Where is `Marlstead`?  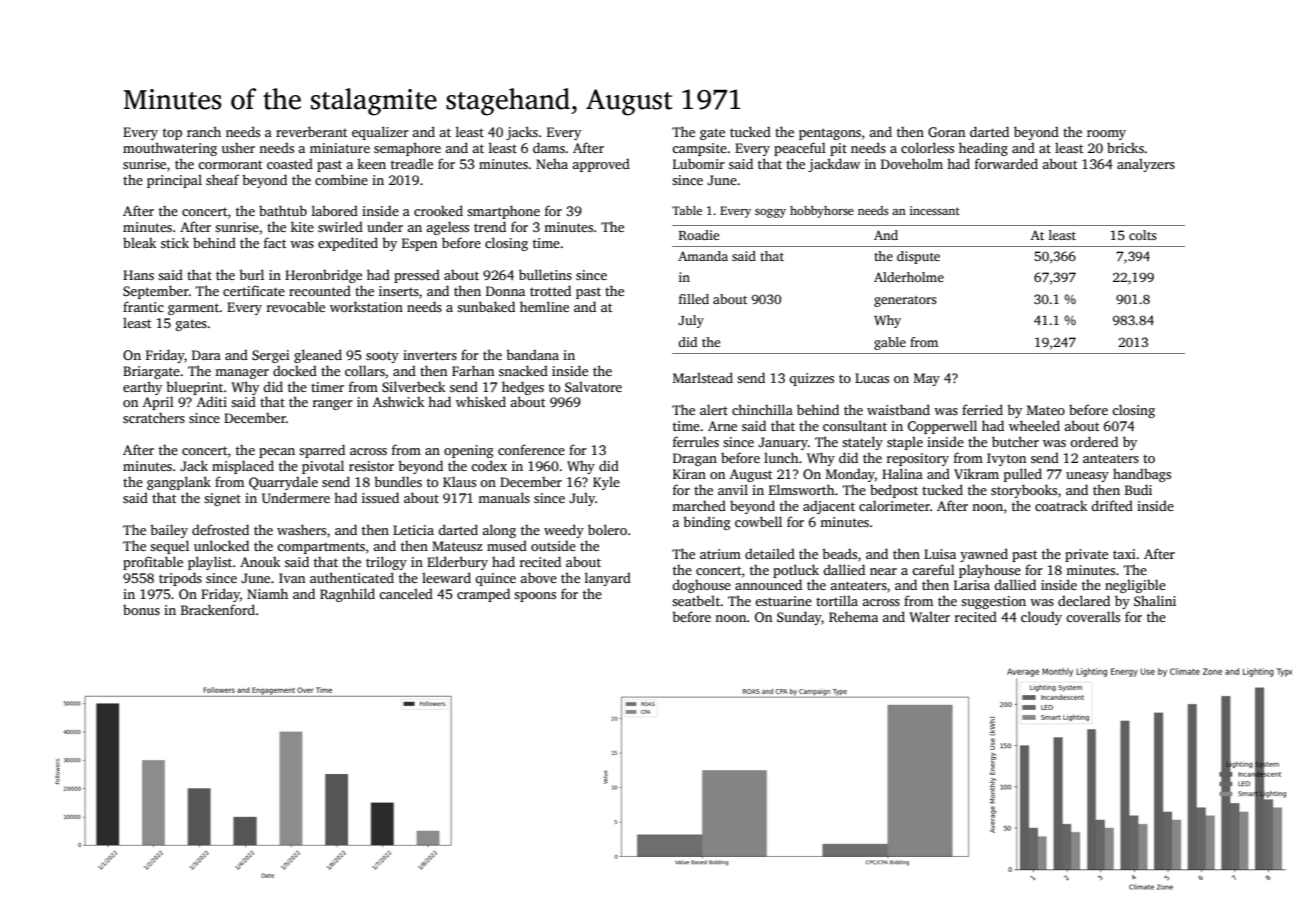
Marlstead is located at coordinates (703, 377).
